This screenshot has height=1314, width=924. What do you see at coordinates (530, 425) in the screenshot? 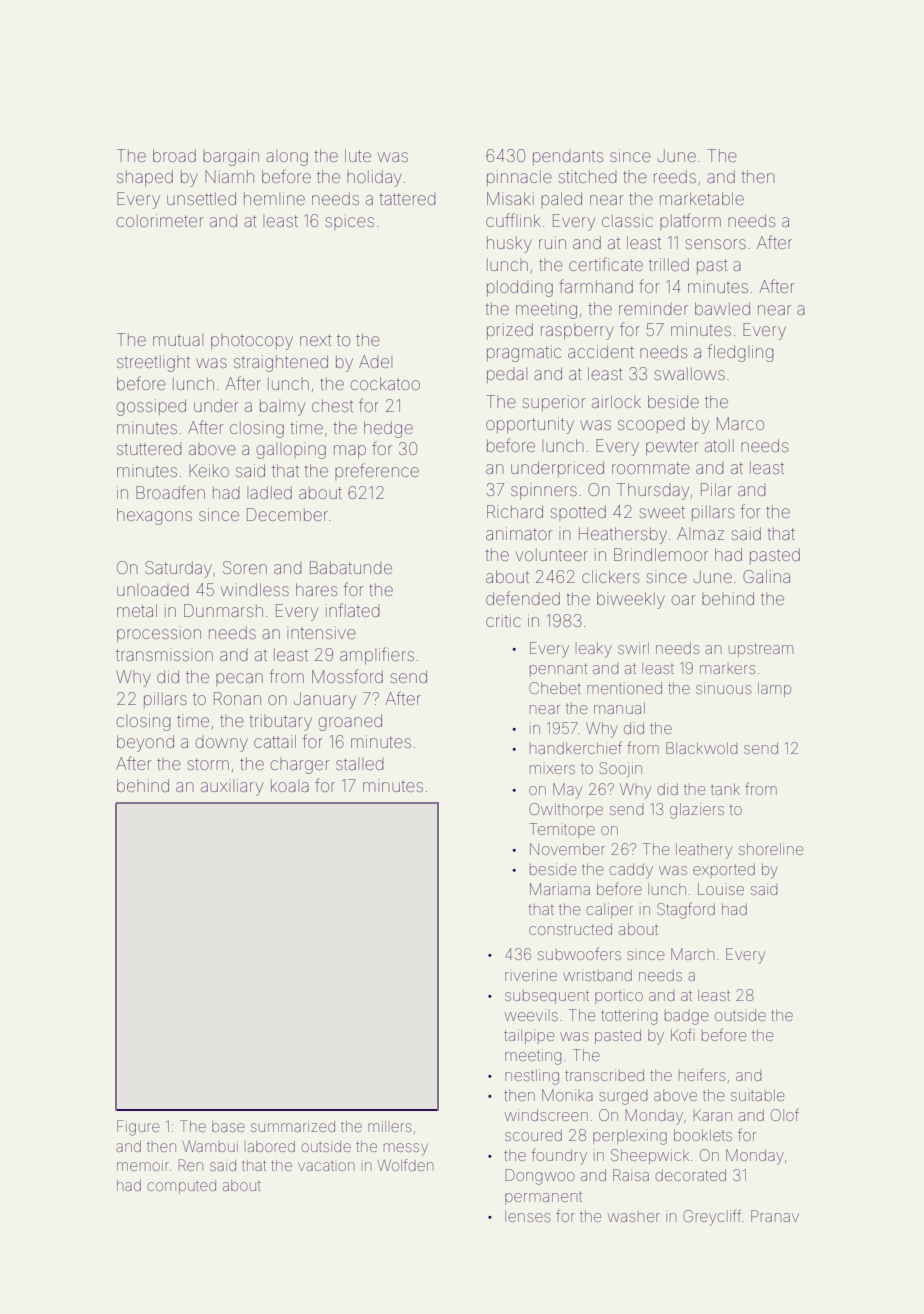
I see `opportunity` at bounding box center [530, 425].
